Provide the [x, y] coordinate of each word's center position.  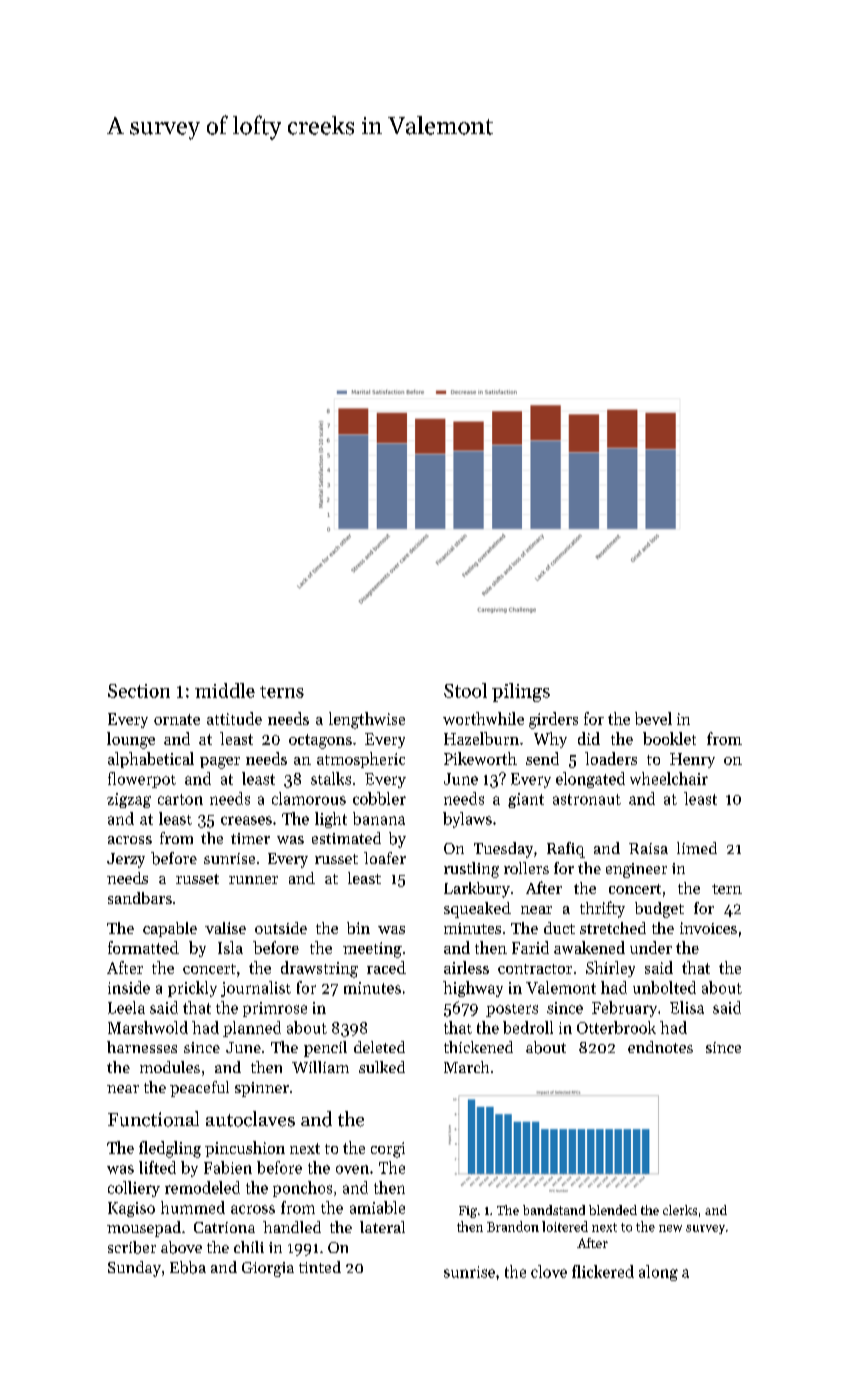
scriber [132, 1247]
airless [466, 967]
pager [220, 763]
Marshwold [148, 1027]
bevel [653, 718]
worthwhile [483, 718]
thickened [478, 1047]
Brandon [513, 1226]
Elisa [687, 1007]
